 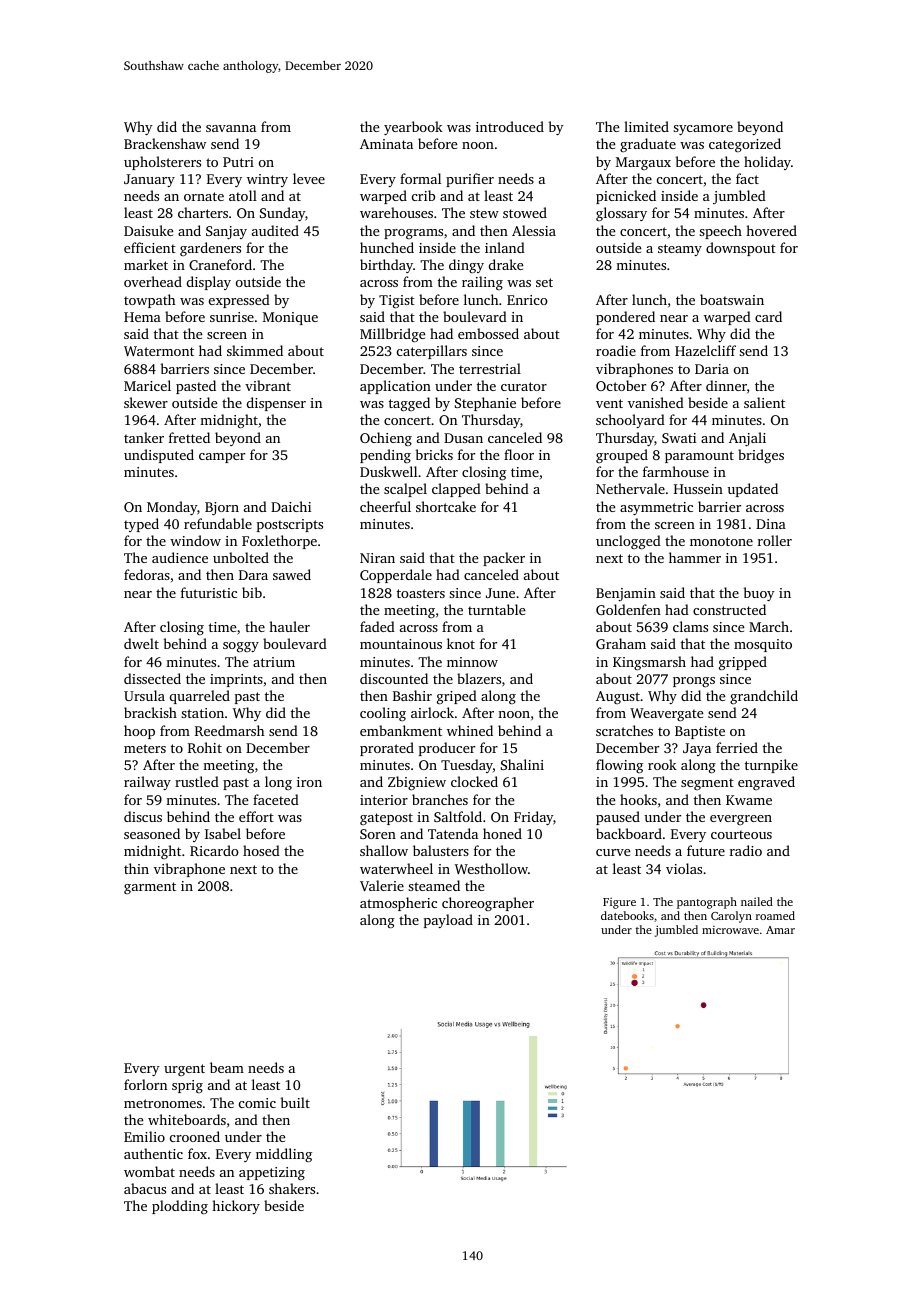 What do you see at coordinates (413, 128) in the image?
I see `yearbook` at bounding box center [413, 128].
